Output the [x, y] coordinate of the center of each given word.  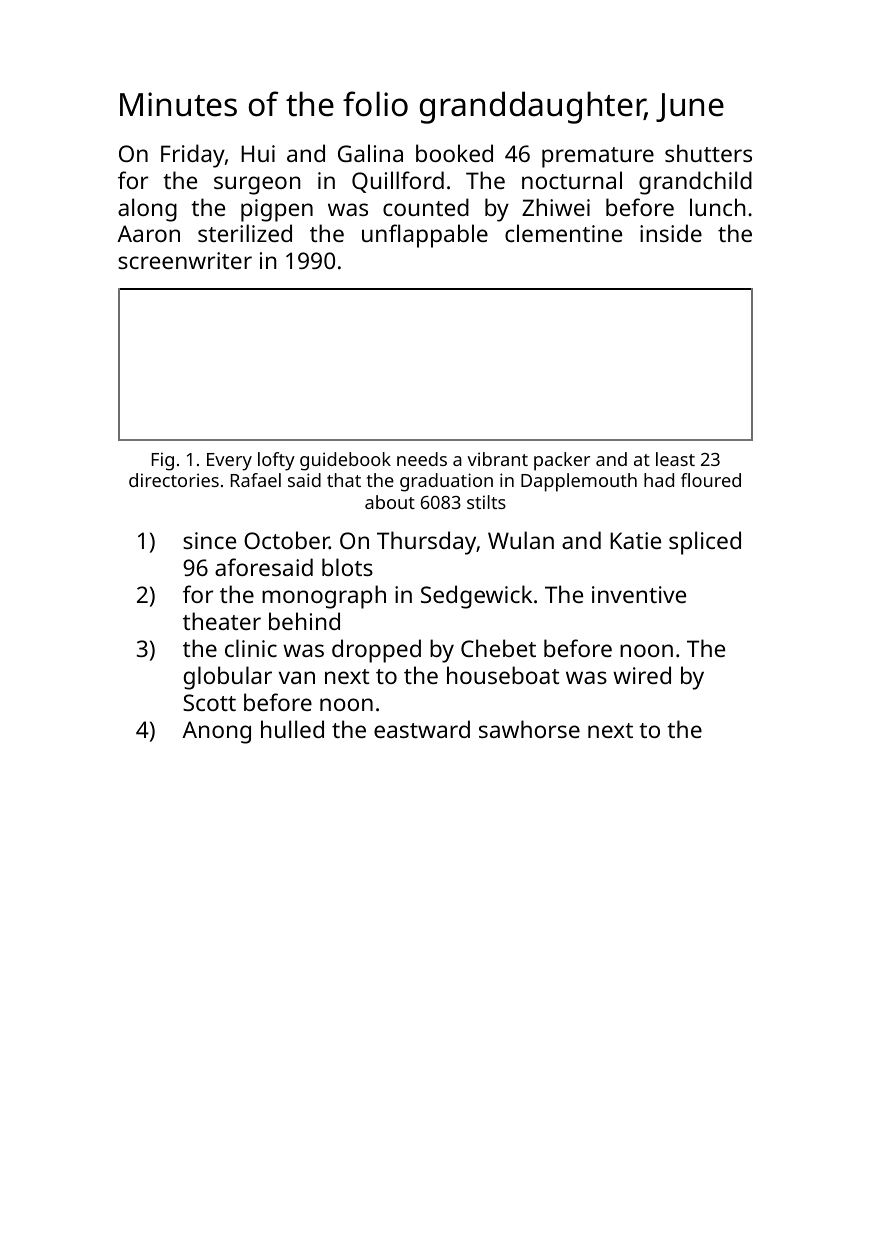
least [675, 459]
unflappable [425, 236]
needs [422, 459]
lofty [276, 461]
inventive [639, 594]
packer [562, 461]
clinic [251, 648]
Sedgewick [476, 597]
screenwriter [185, 260]
